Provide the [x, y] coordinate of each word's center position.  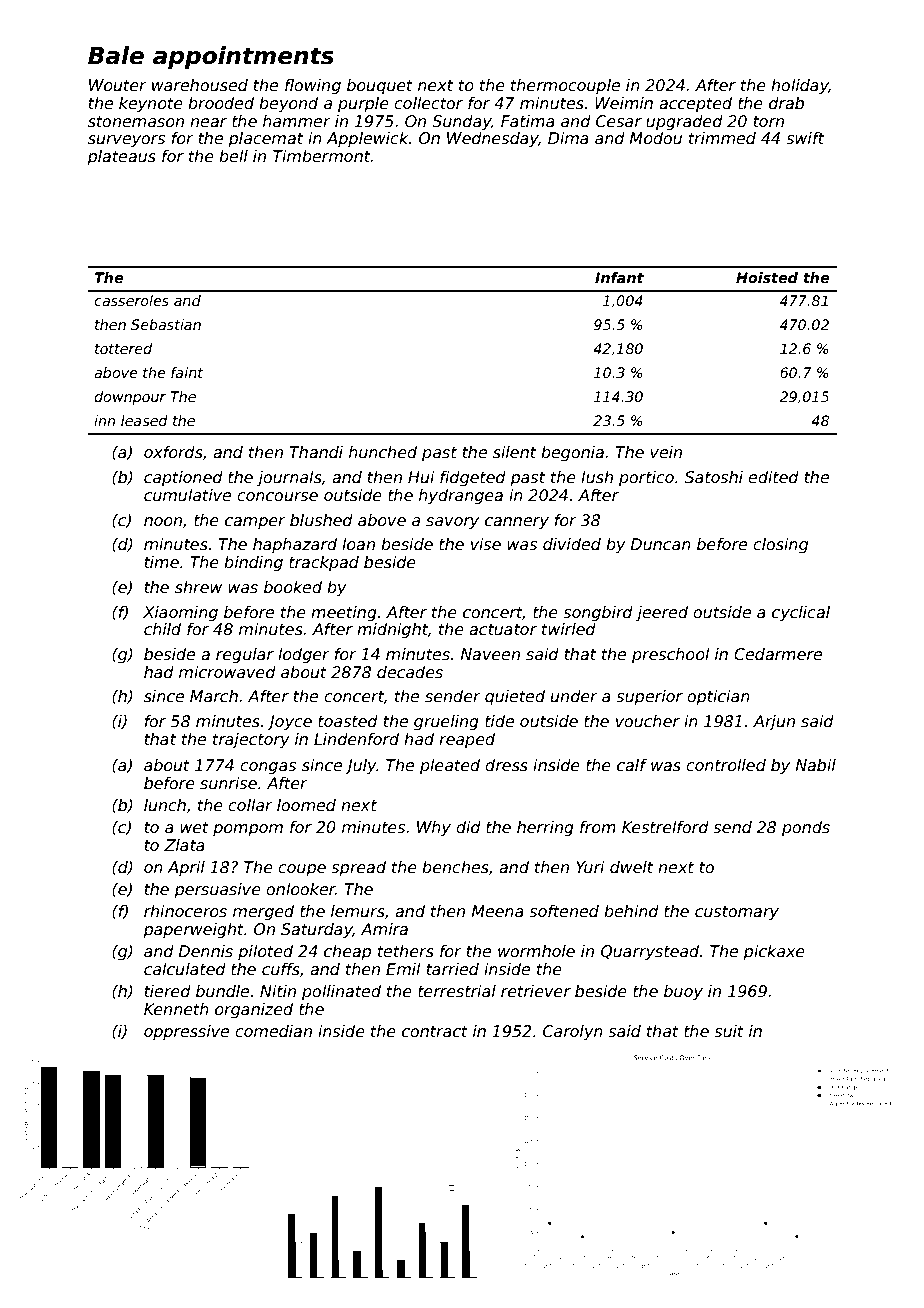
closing [780, 545]
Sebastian [166, 324]
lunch [165, 805]
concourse [277, 497]
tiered [168, 991]
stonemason [136, 122]
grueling [446, 722]
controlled [726, 765]
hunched [383, 452]
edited [773, 477]
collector [428, 103]
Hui [421, 477]
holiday [800, 86]
